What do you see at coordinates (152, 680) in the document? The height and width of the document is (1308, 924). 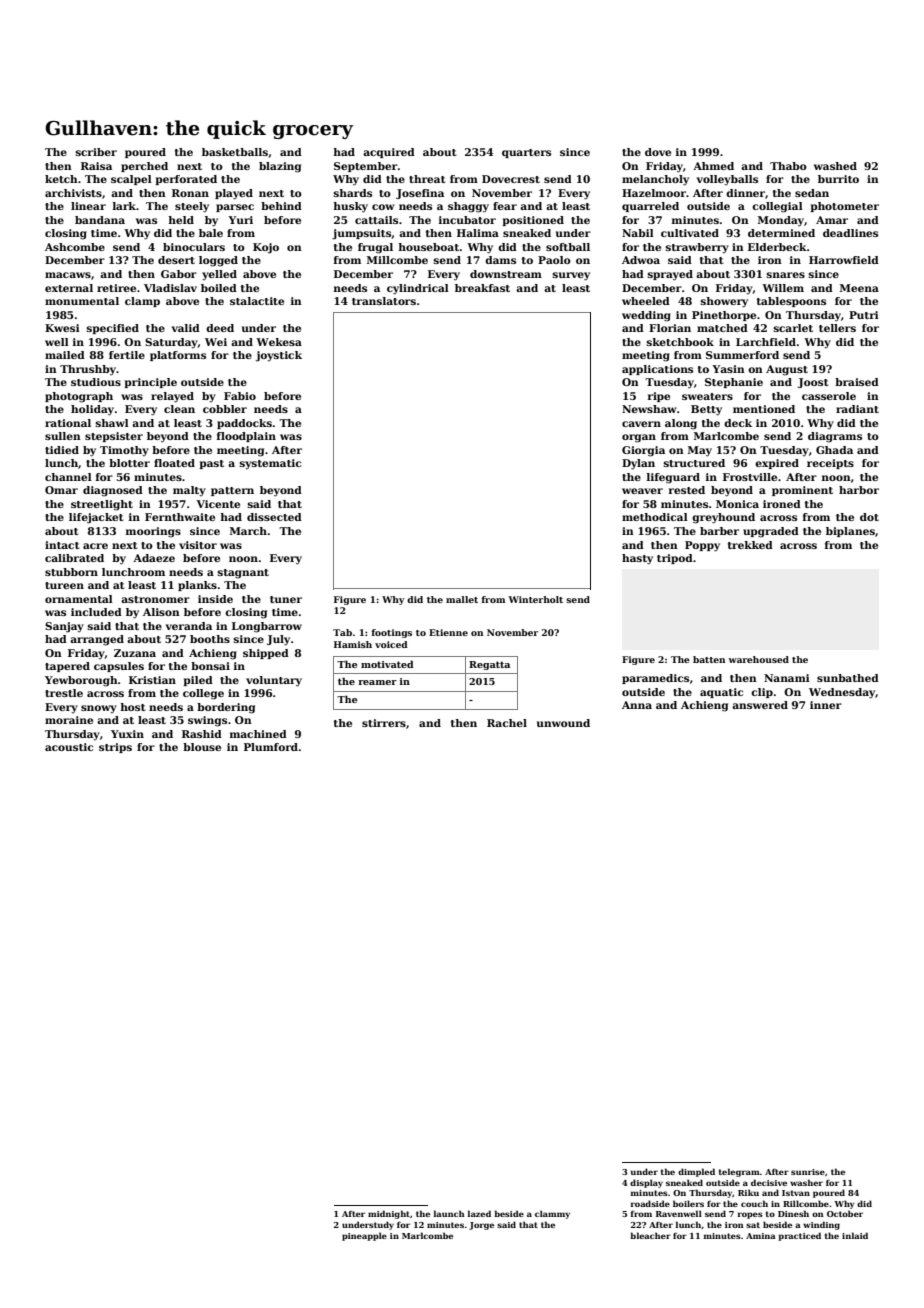 I see `Kristian` at bounding box center [152, 680].
